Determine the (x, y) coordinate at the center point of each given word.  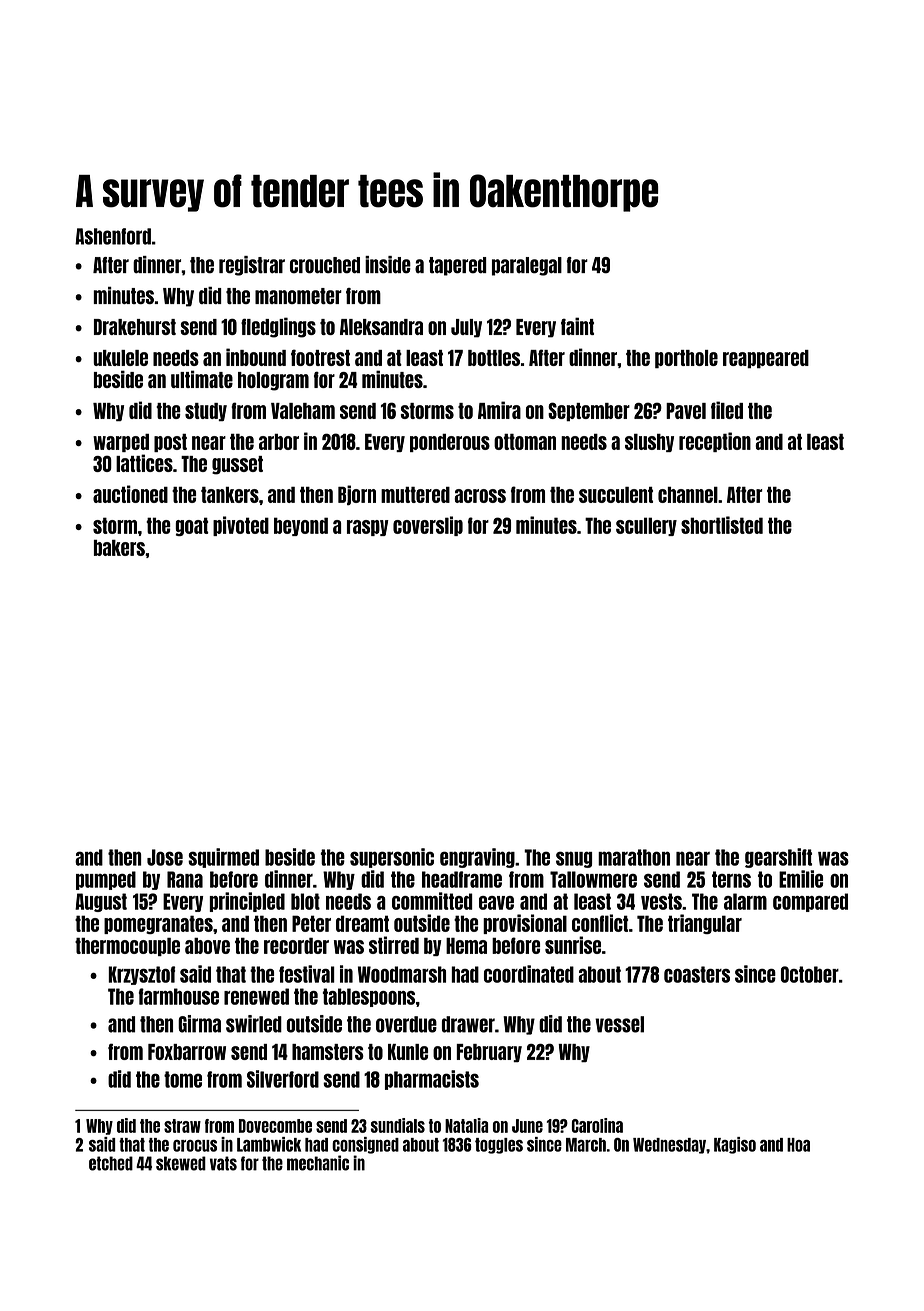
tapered (457, 266)
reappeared (766, 359)
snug (574, 859)
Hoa (798, 1145)
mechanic (318, 1163)
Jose (165, 857)
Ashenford (113, 236)
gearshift (778, 858)
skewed (181, 1163)
